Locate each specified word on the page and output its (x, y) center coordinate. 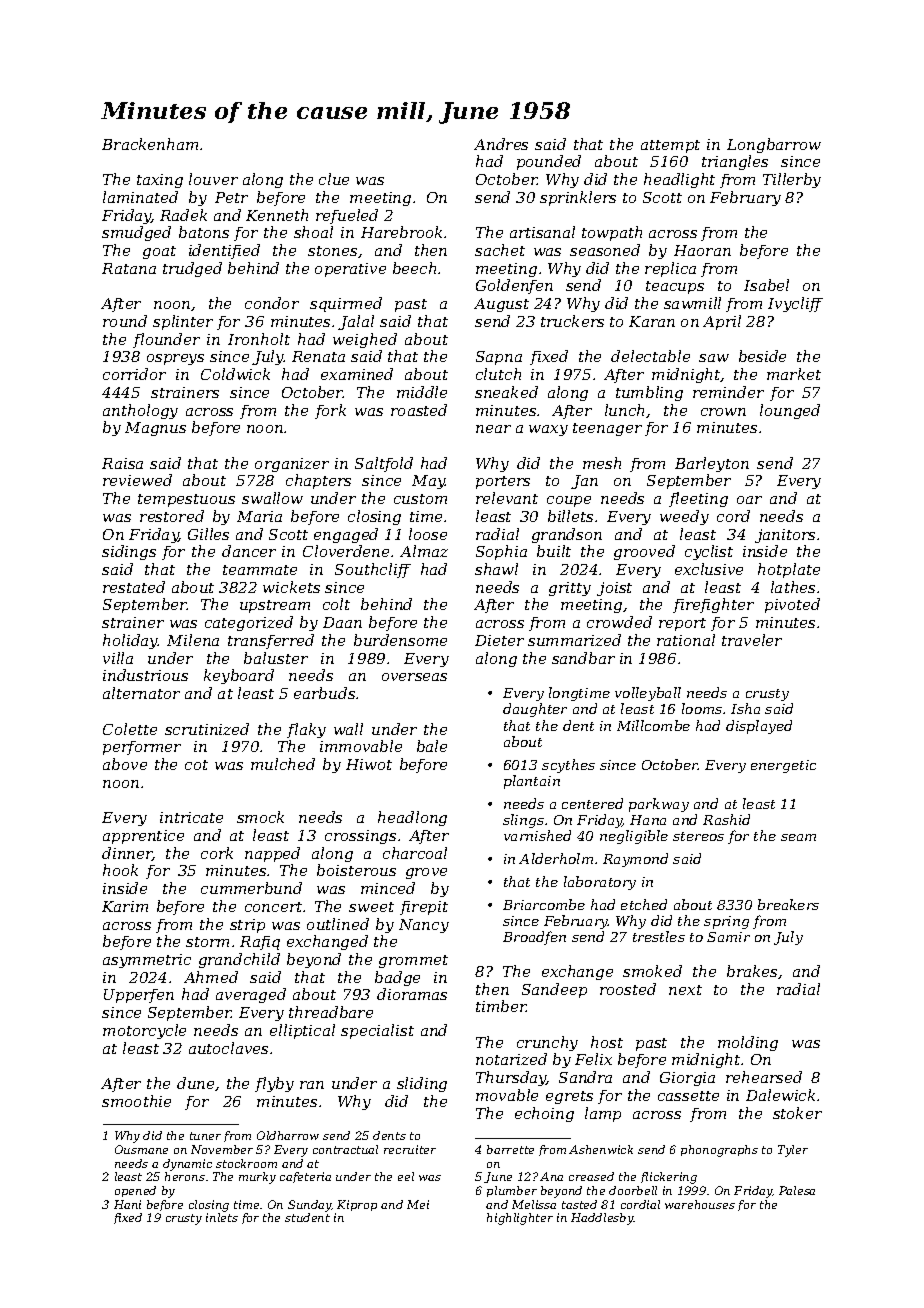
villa (118, 658)
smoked (652, 971)
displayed (759, 727)
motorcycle (144, 1031)
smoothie (136, 1101)
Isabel (766, 285)
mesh (602, 463)
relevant (507, 498)
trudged (192, 269)
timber (501, 1006)
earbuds (324, 693)
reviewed (137, 480)
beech (414, 268)
